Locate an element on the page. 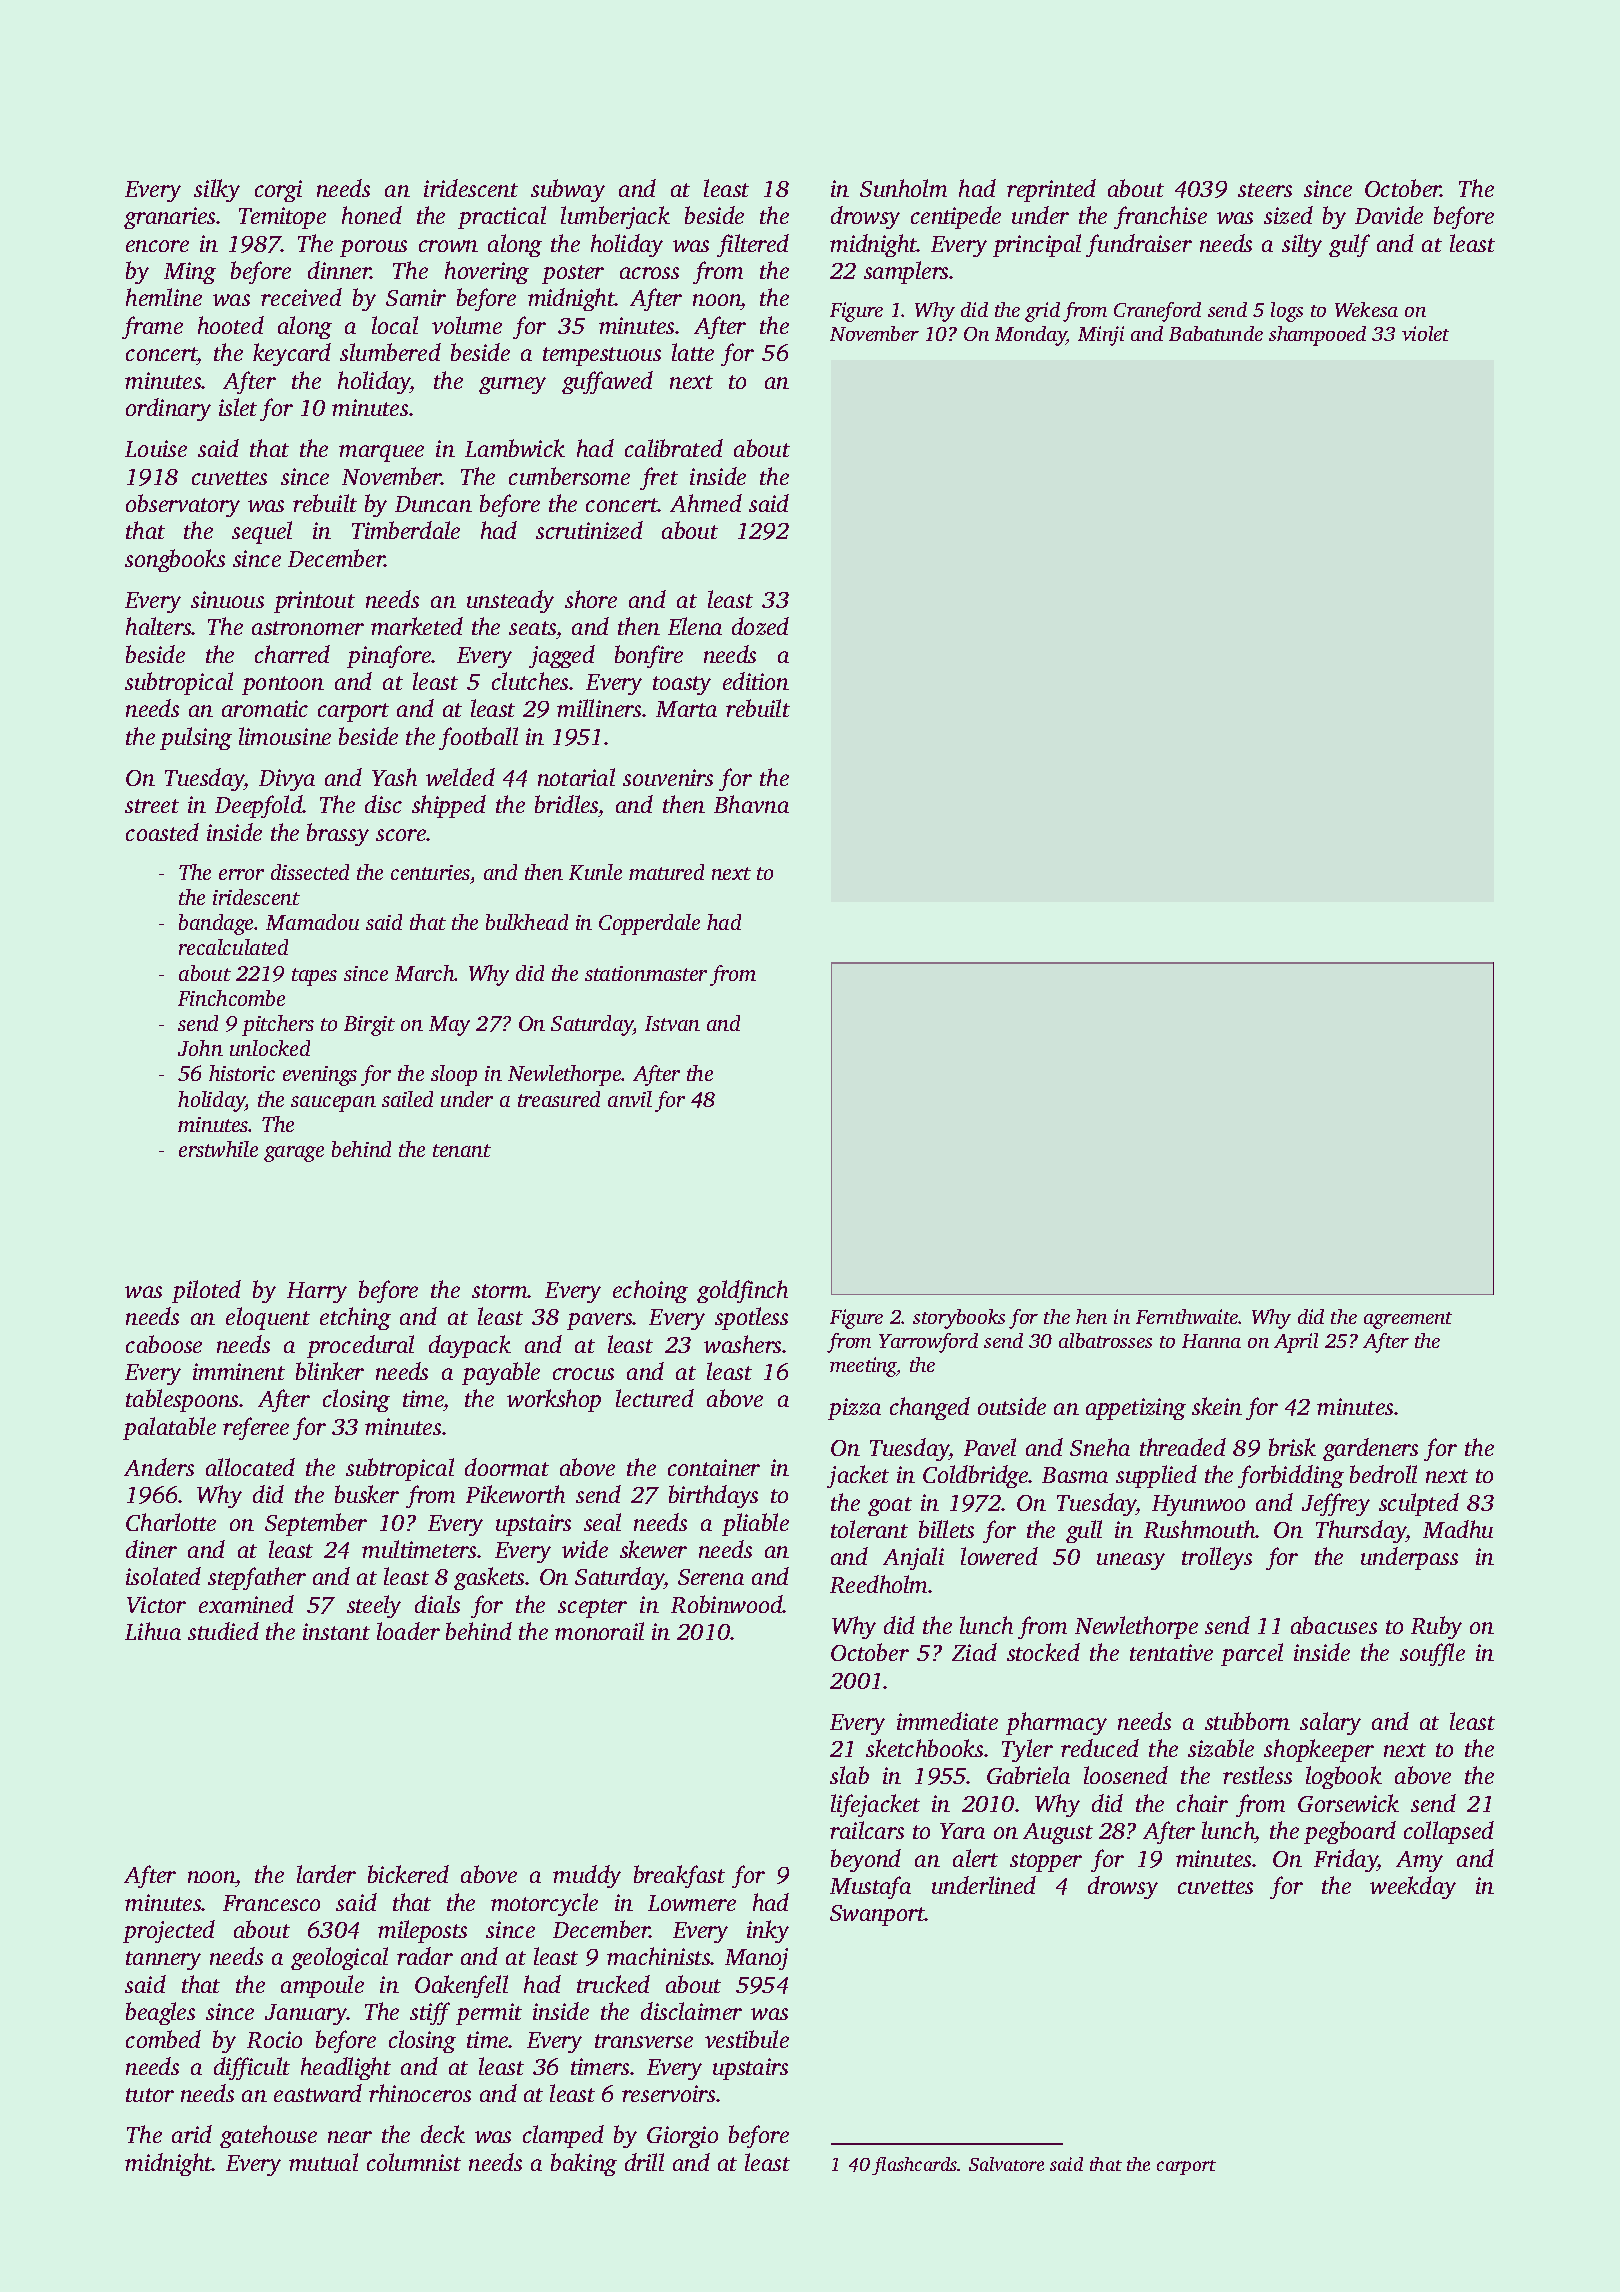  tutor is located at coordinates (150, 2095).
